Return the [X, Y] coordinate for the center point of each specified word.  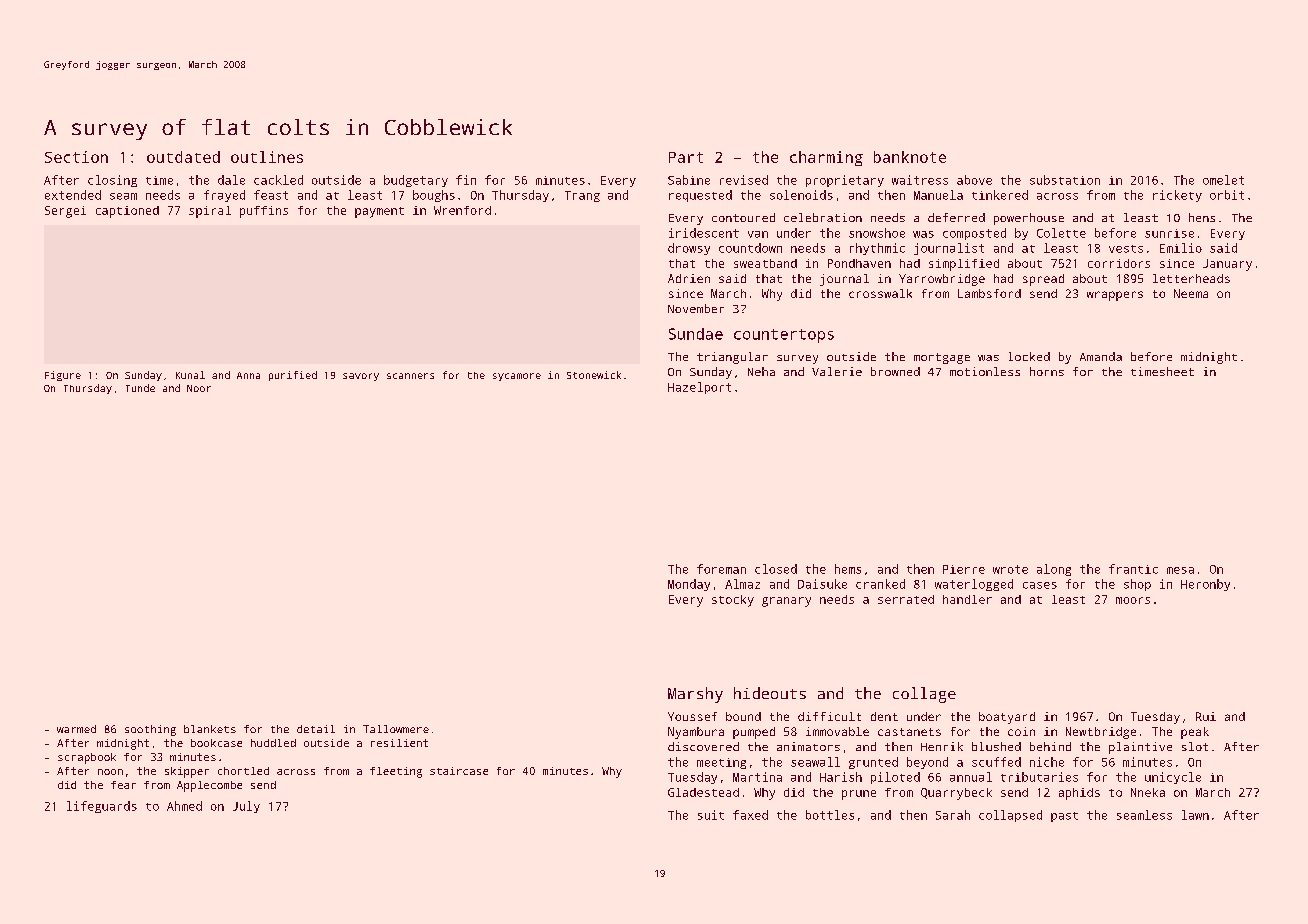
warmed [76, 729]
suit [711, 815]
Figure [63, 376]
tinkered [1000, 195]
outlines [267, 157]
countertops [784, 336]
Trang [582, 196]
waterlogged [974, 585]
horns [1047, 371]
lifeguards [102, 807]
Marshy [695, 695]
